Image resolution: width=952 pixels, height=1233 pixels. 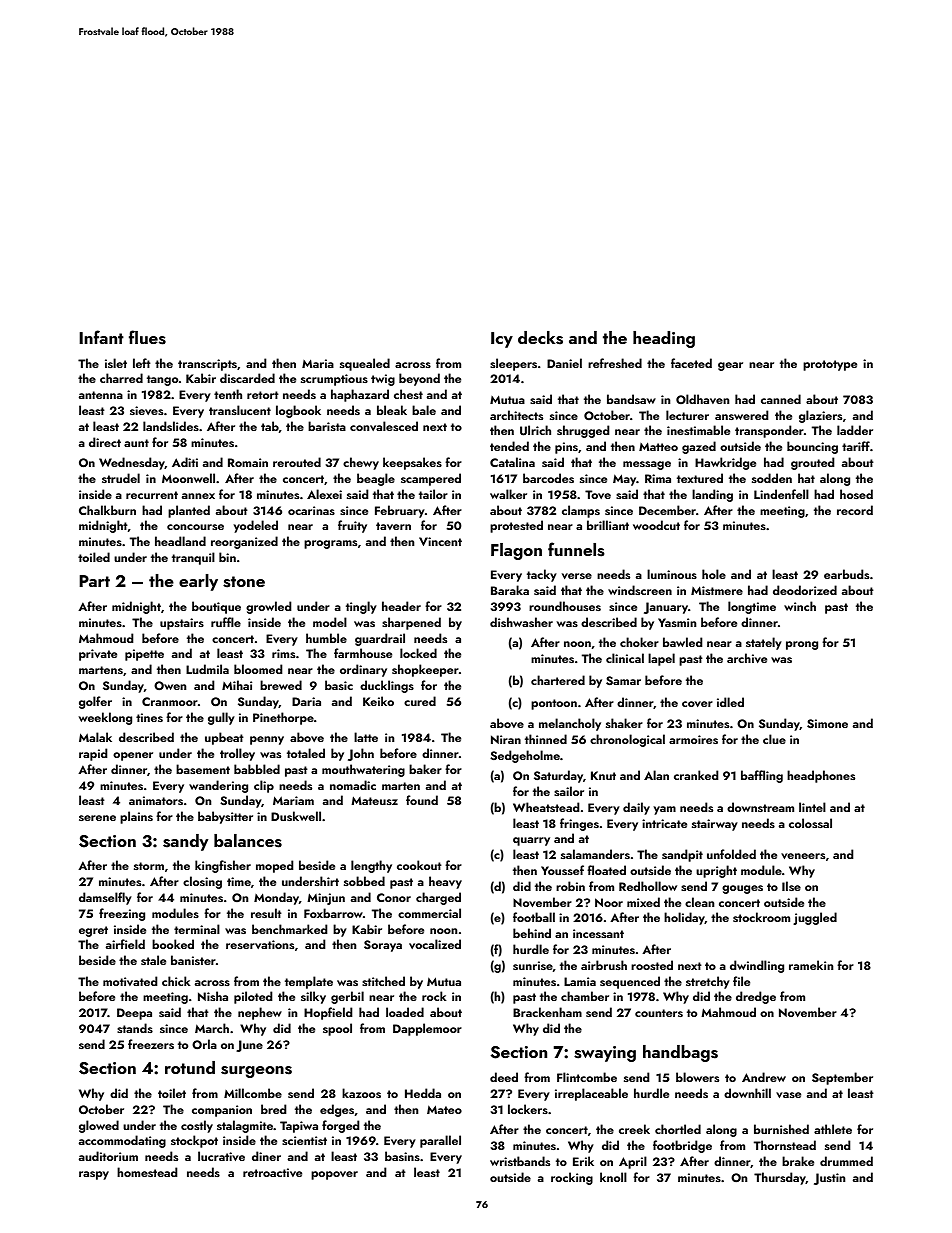 What do you see at coordinates (94, 1175) in the screenshot?
I see `raspy` at bounding box center [94, 1175].
